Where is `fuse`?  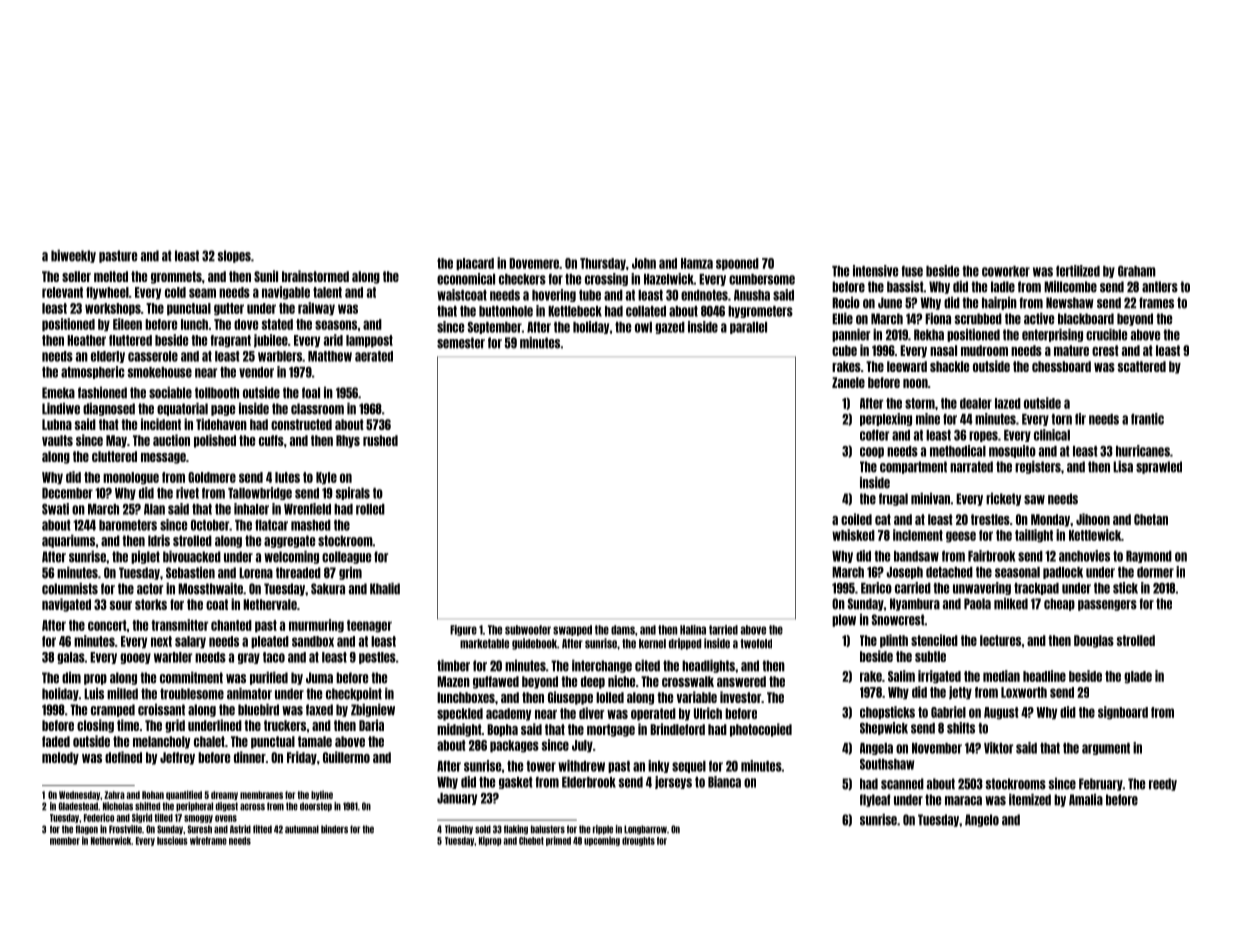
fuse is located at coordinates (912, 271).
